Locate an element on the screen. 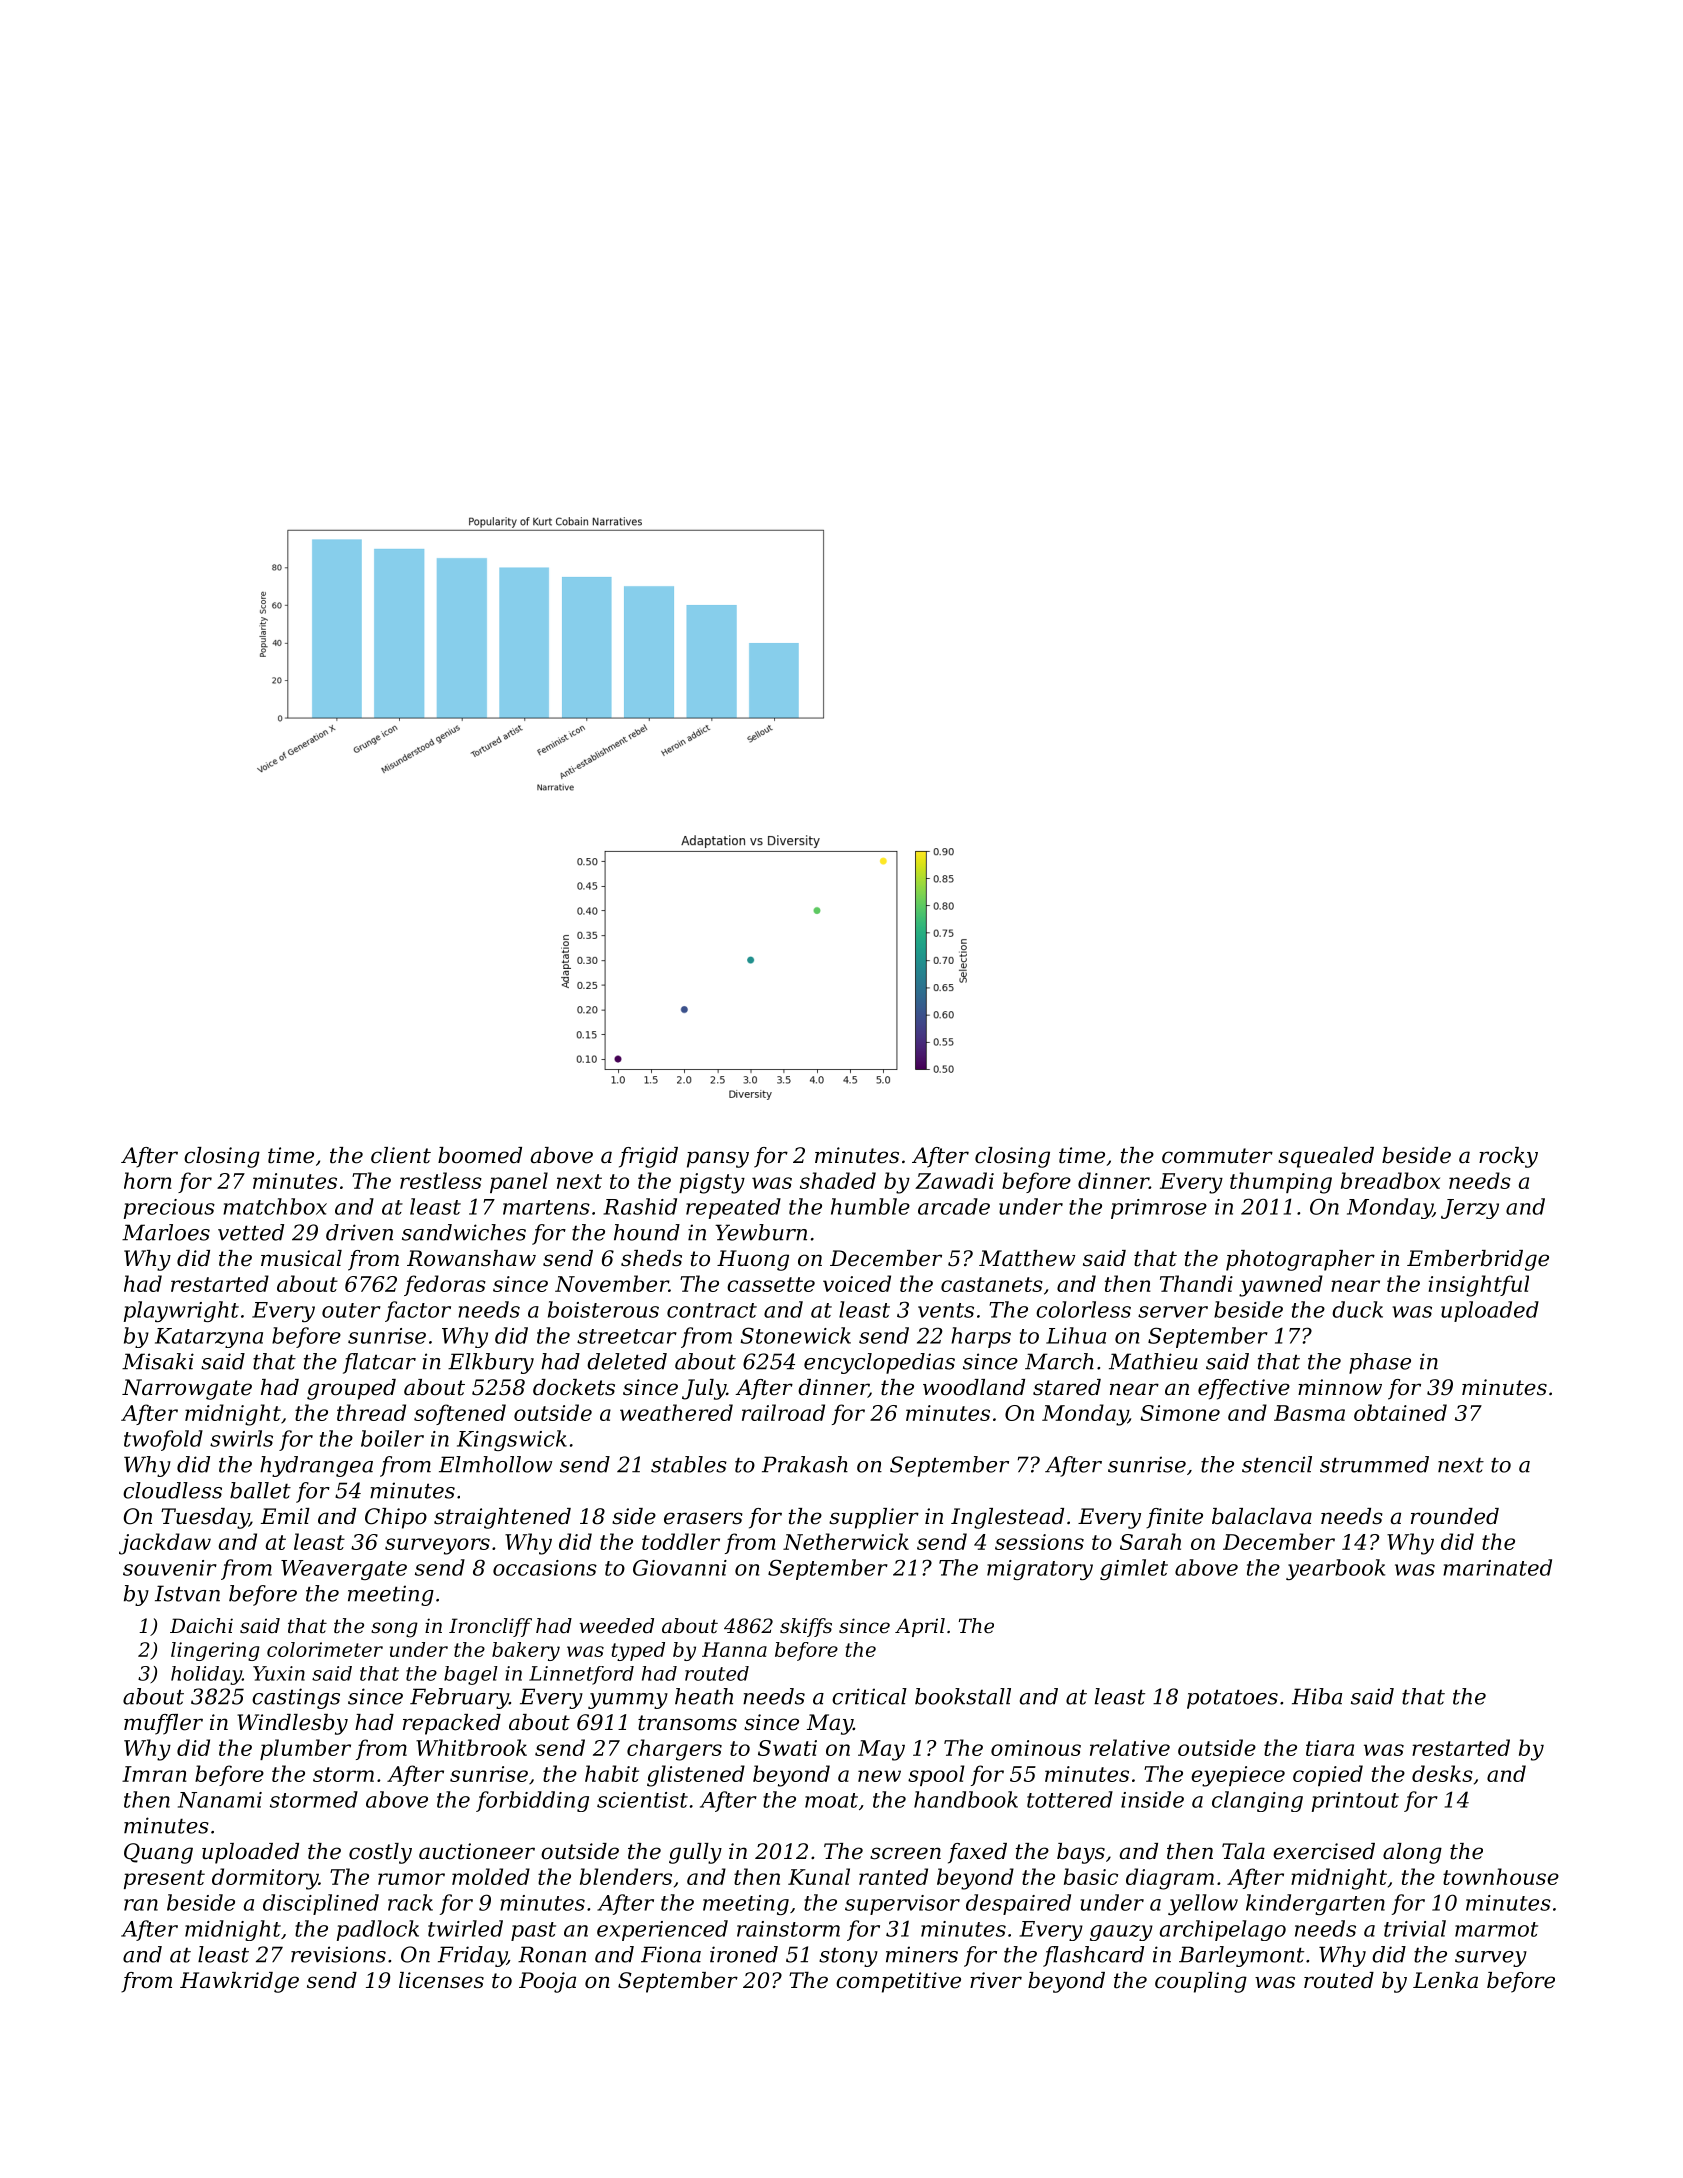  minnow is located at coordinates (1340, 1387).
